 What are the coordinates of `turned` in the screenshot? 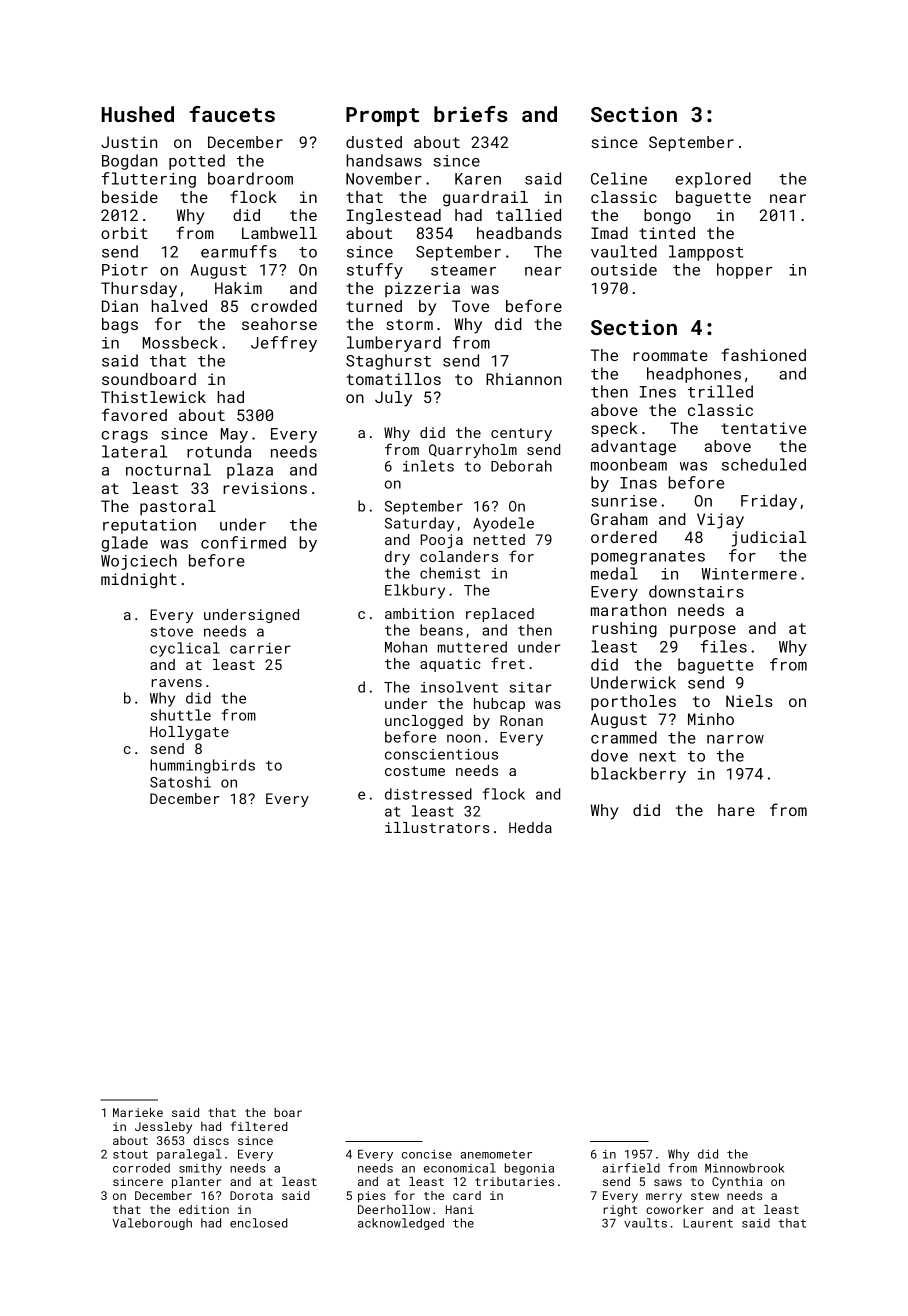 It's located at (374, 306).
